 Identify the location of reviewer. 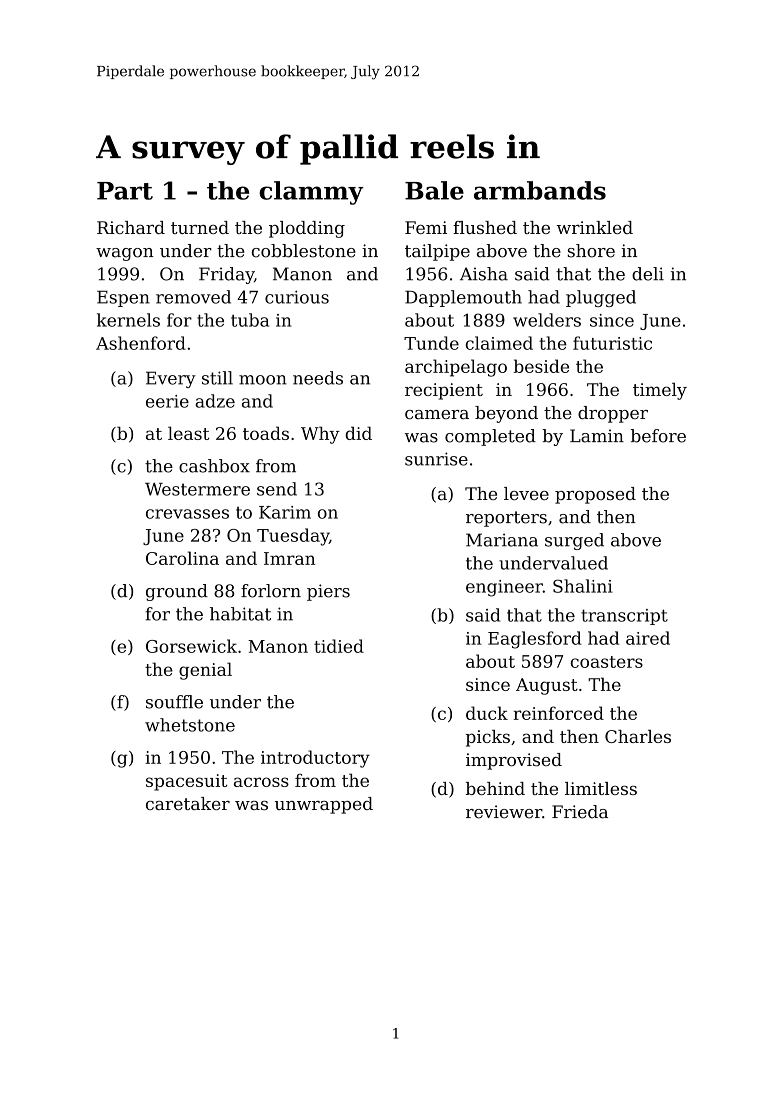
(504, 812).
